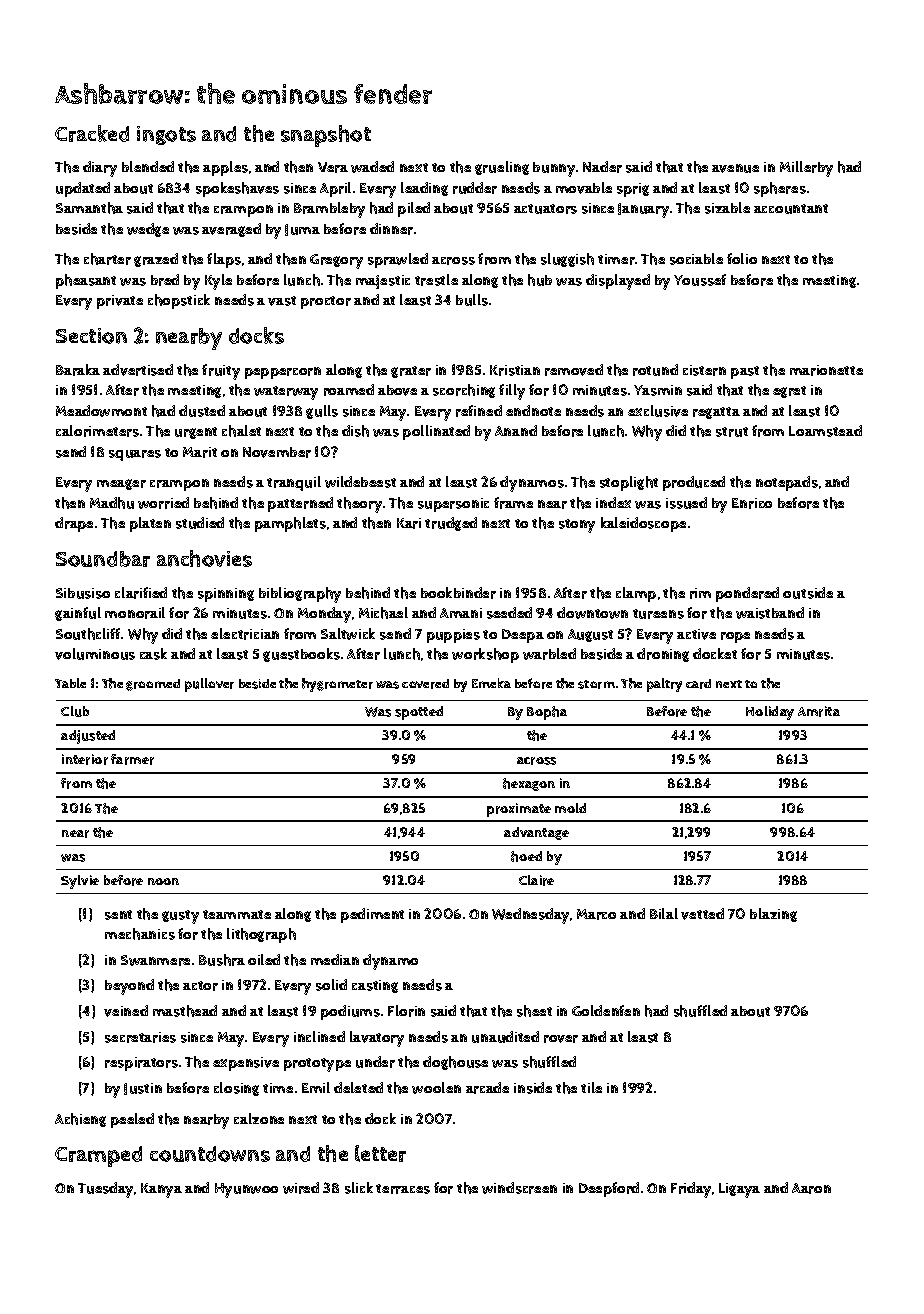  Describe the element at coordinates (411, 372) in the image. I see `grater` at that location.
